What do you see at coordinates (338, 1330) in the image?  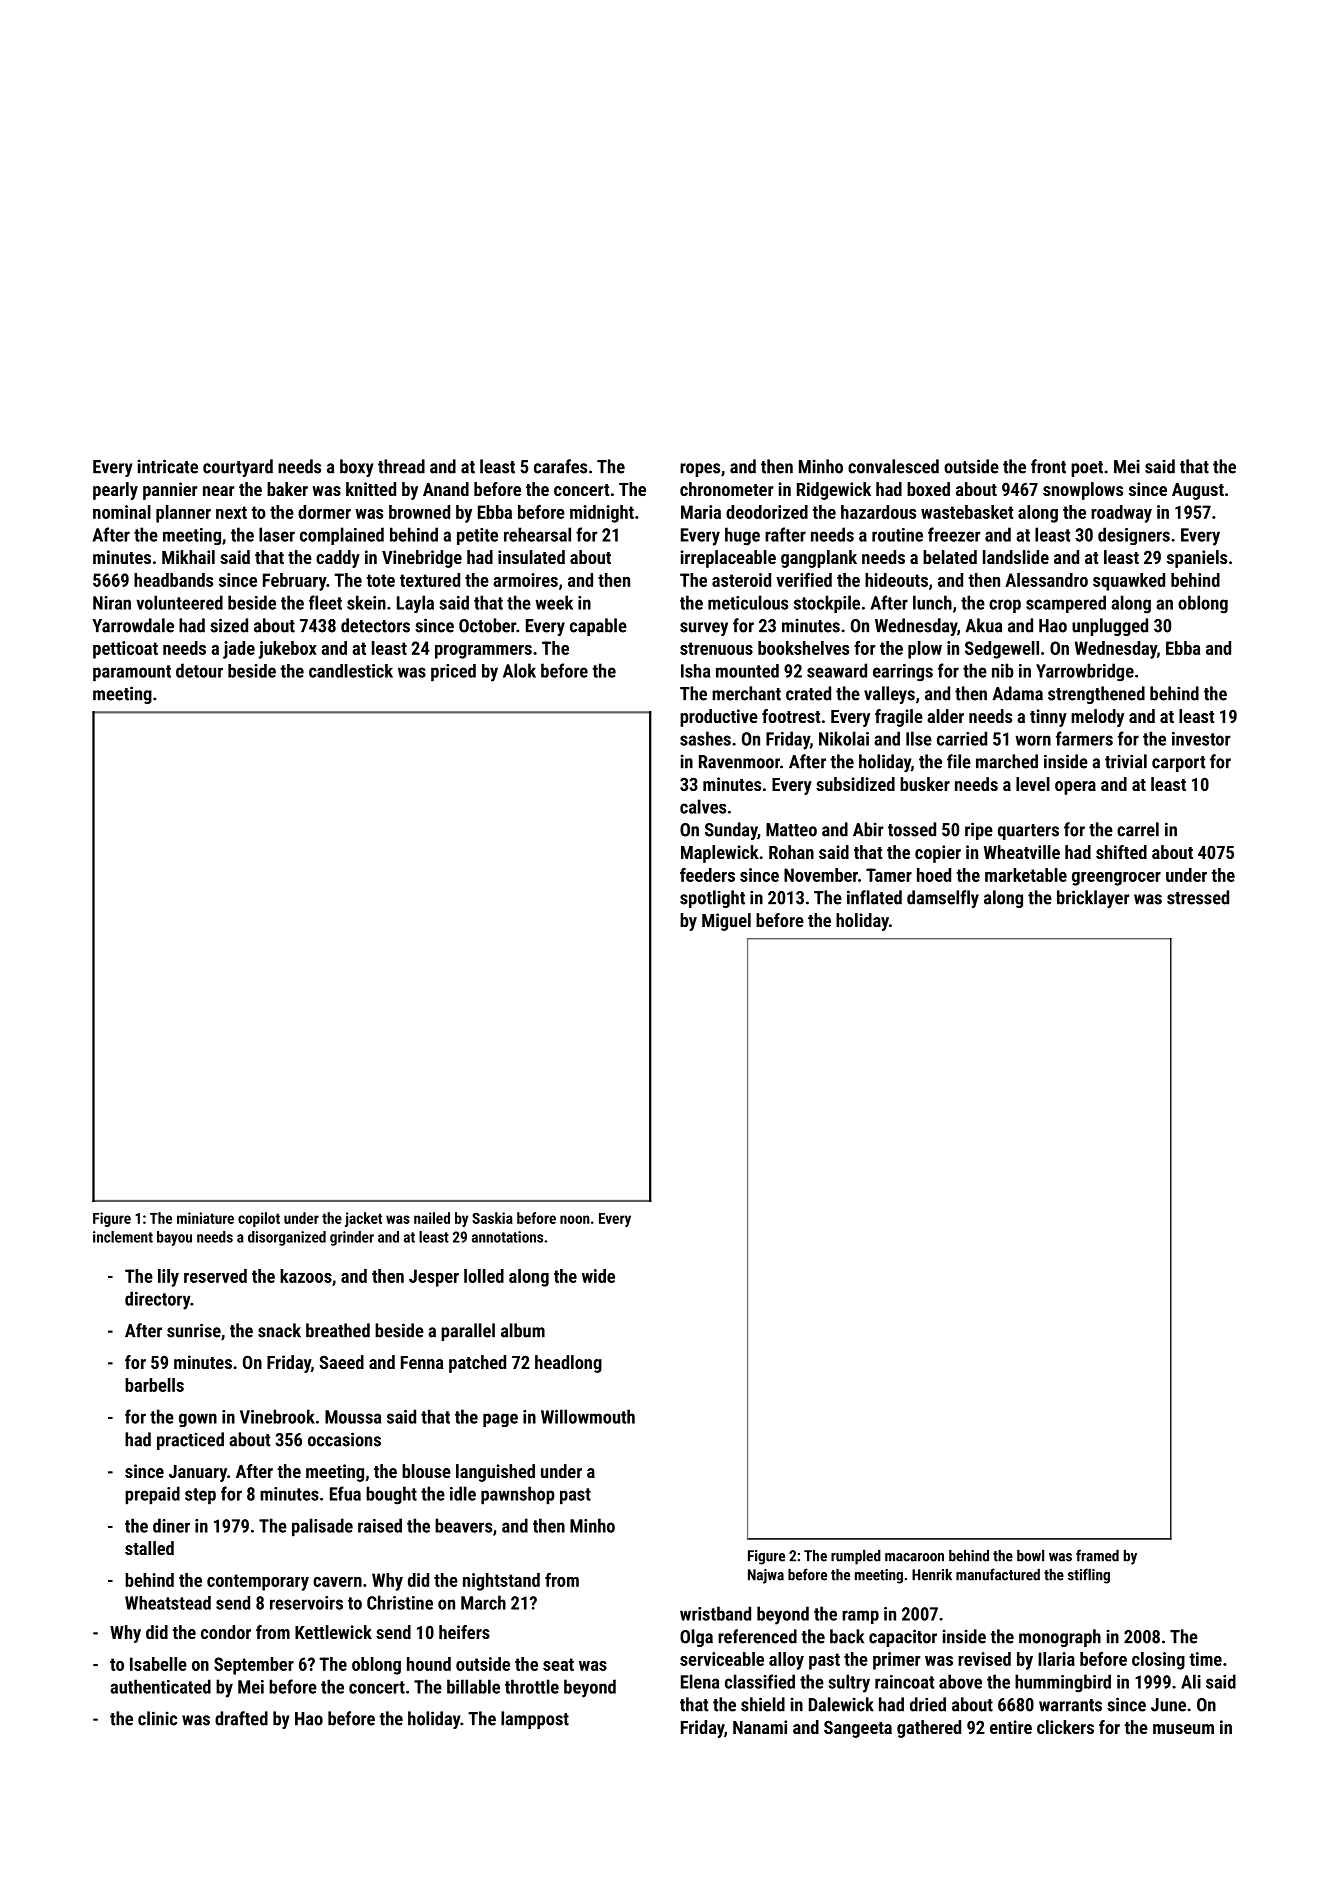 I see `breathed` at bounding box center [338, 1330].
